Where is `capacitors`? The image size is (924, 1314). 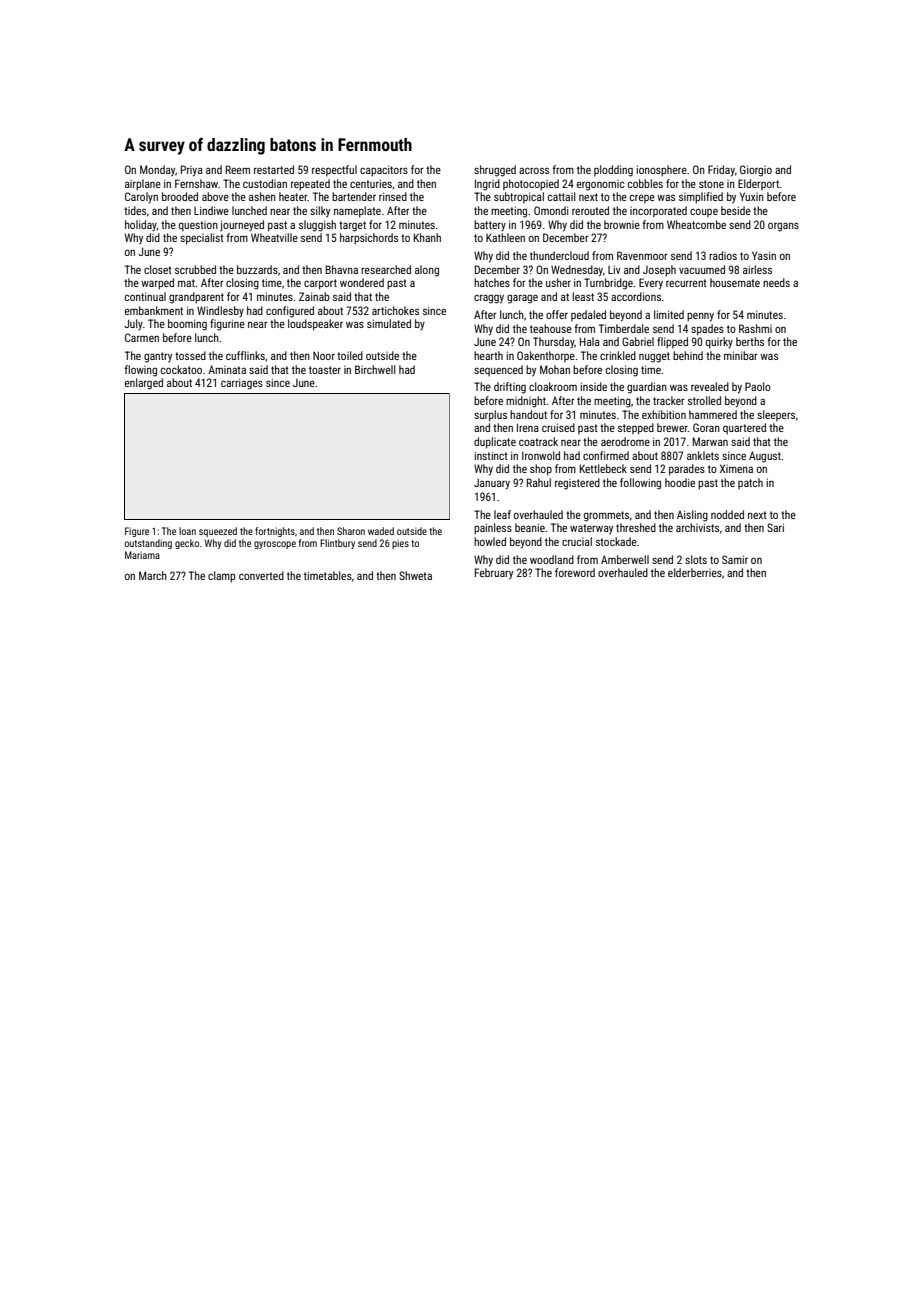
capacitors is located at coordinates (384, 171).
